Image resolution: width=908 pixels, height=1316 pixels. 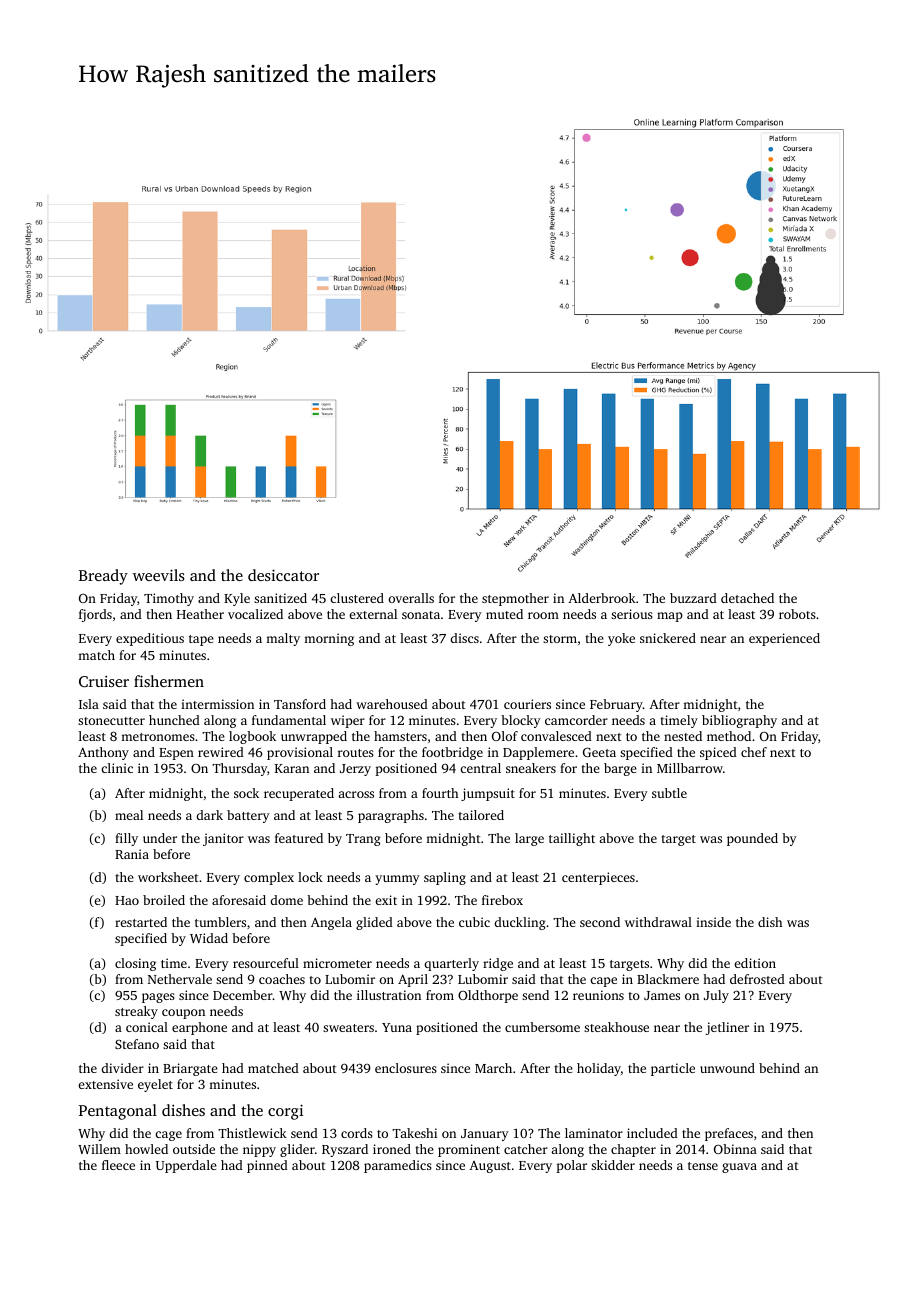 I want to click on centerpieces, so click(x=598, y=878).
